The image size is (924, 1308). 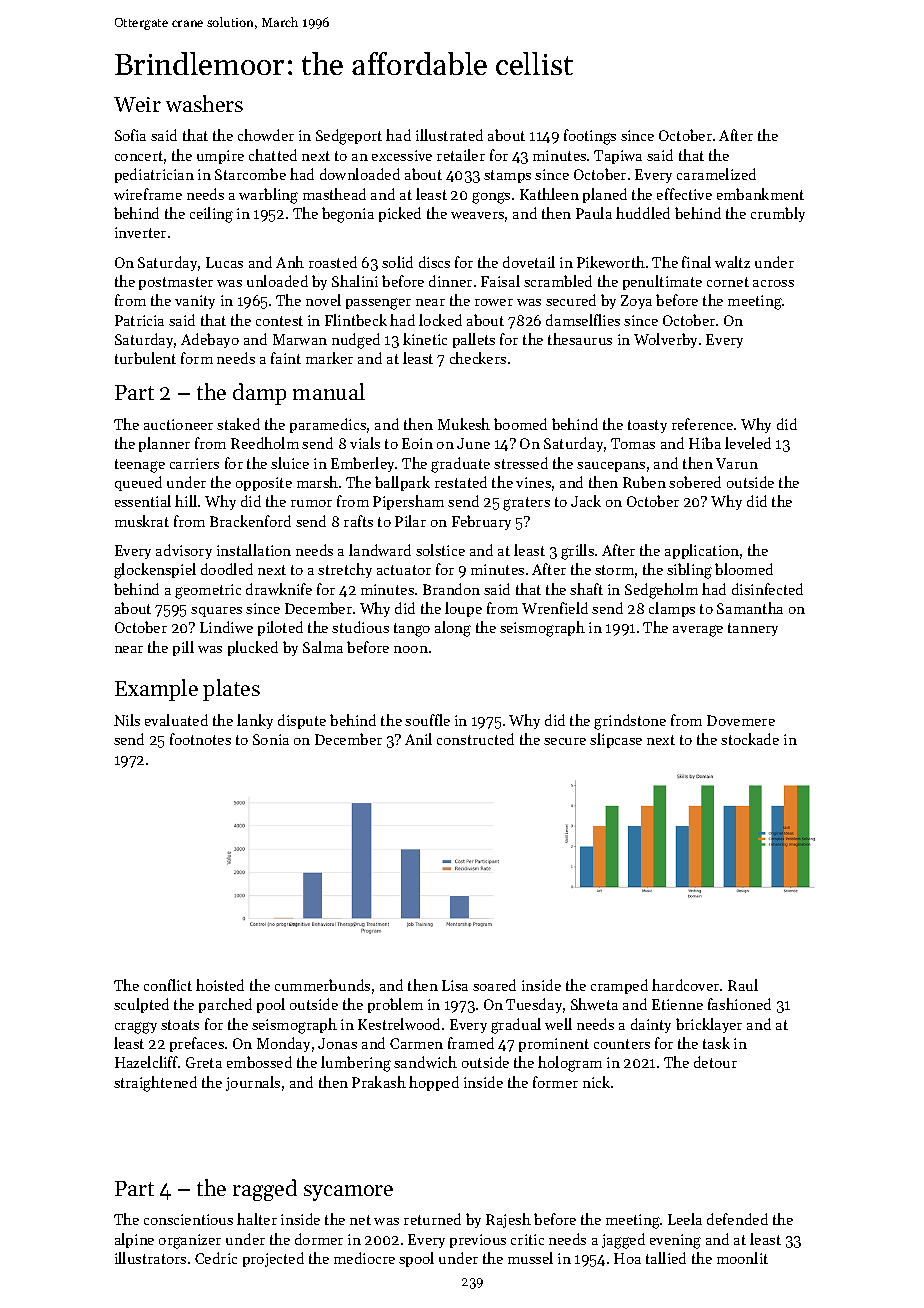 What do you see at coordinates (364, 1258) in the screenshot?
I see `mediocre` at bounding box center [364, 1258].
